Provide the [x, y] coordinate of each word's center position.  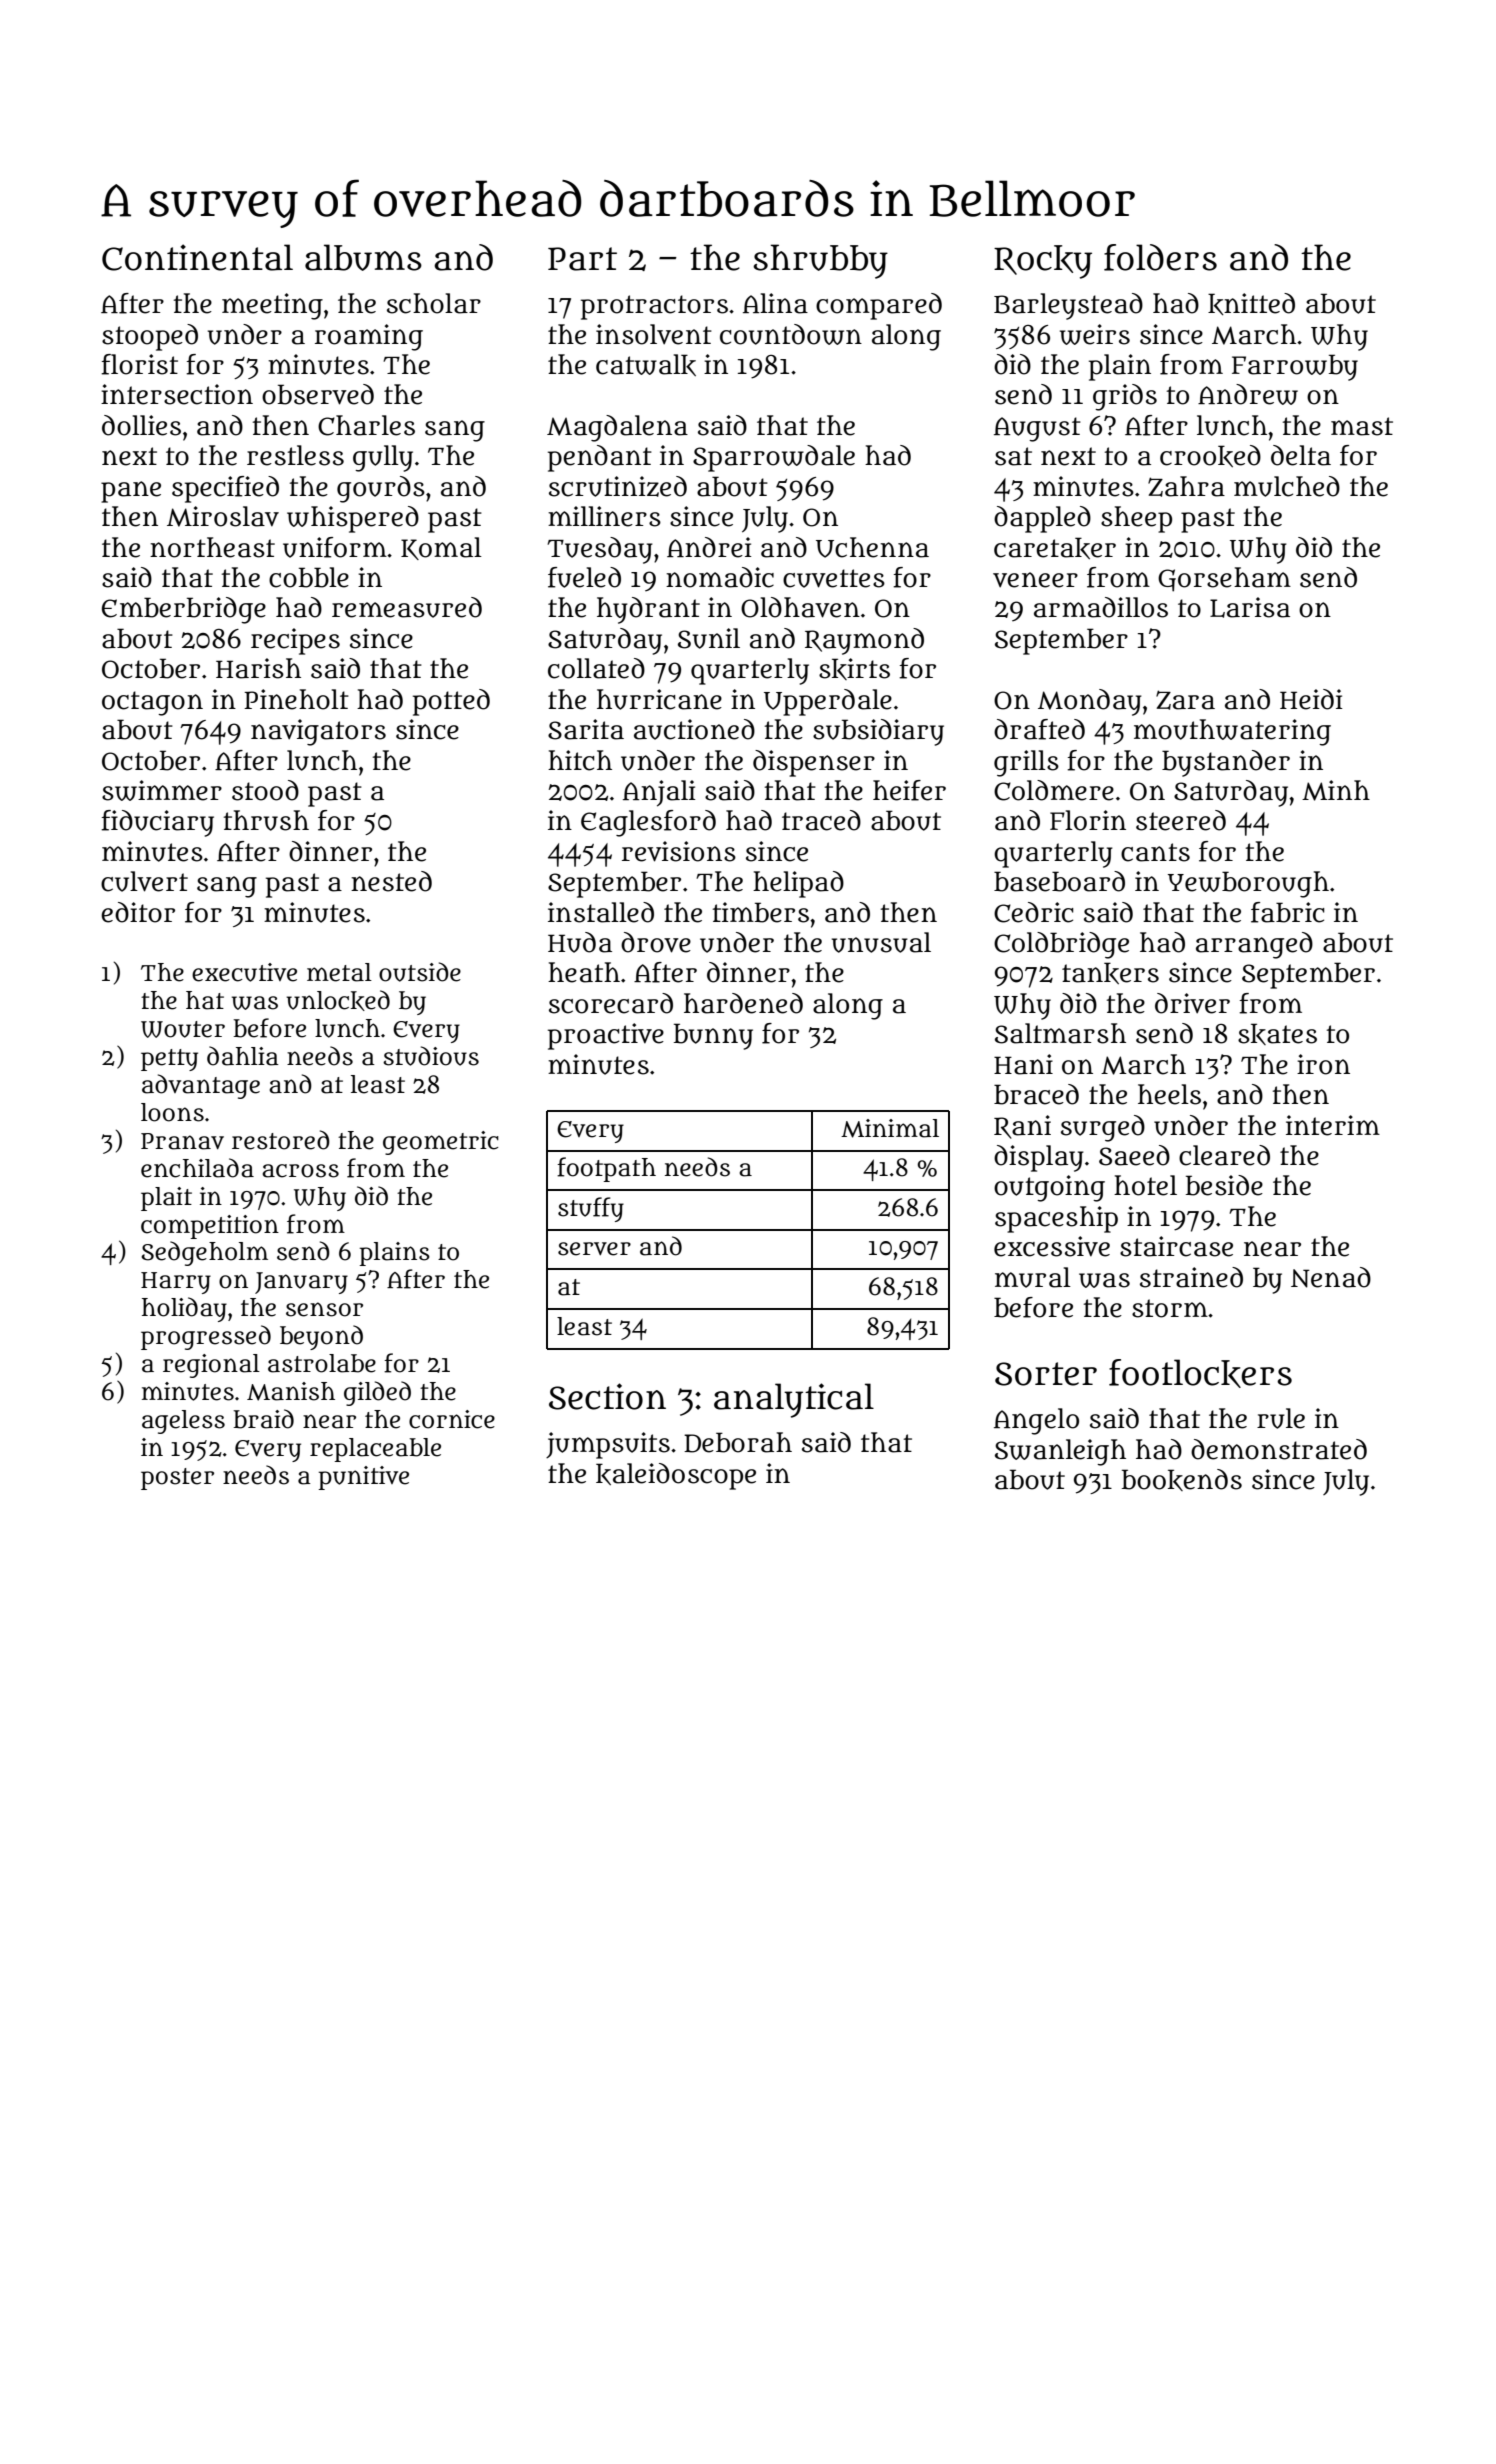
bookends [1182, 1480]
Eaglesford [648, 823]
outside [420, 972]
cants [1155, 852]
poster [177, 1479]
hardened [743, 1003]
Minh [1336, 790]
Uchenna [872, 547]
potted [451, 702]
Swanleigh [1060, 1452]
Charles [366, 425]
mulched [1287, 486]
